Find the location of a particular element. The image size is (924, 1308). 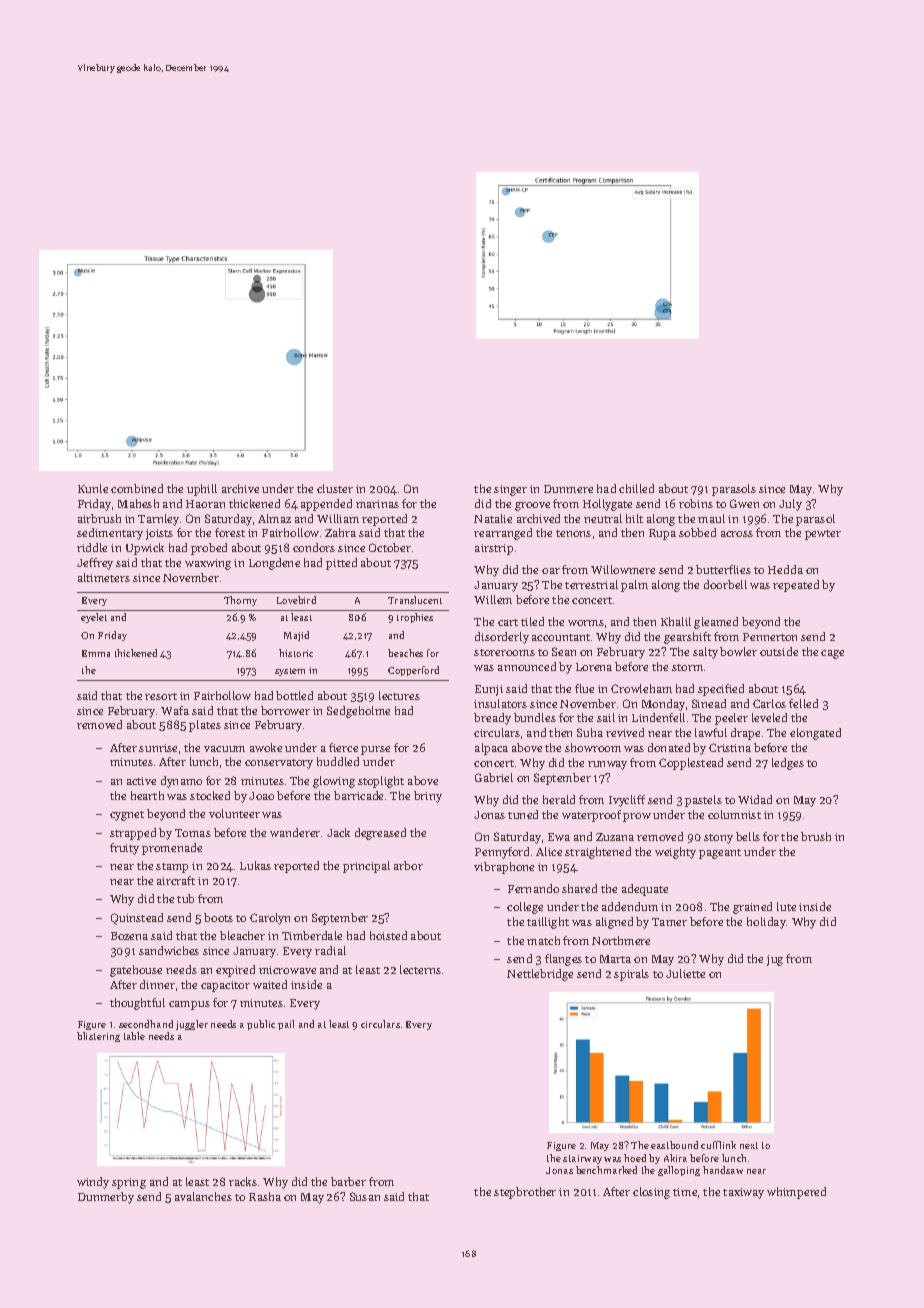

plates is located at coordinates (205, 726).
